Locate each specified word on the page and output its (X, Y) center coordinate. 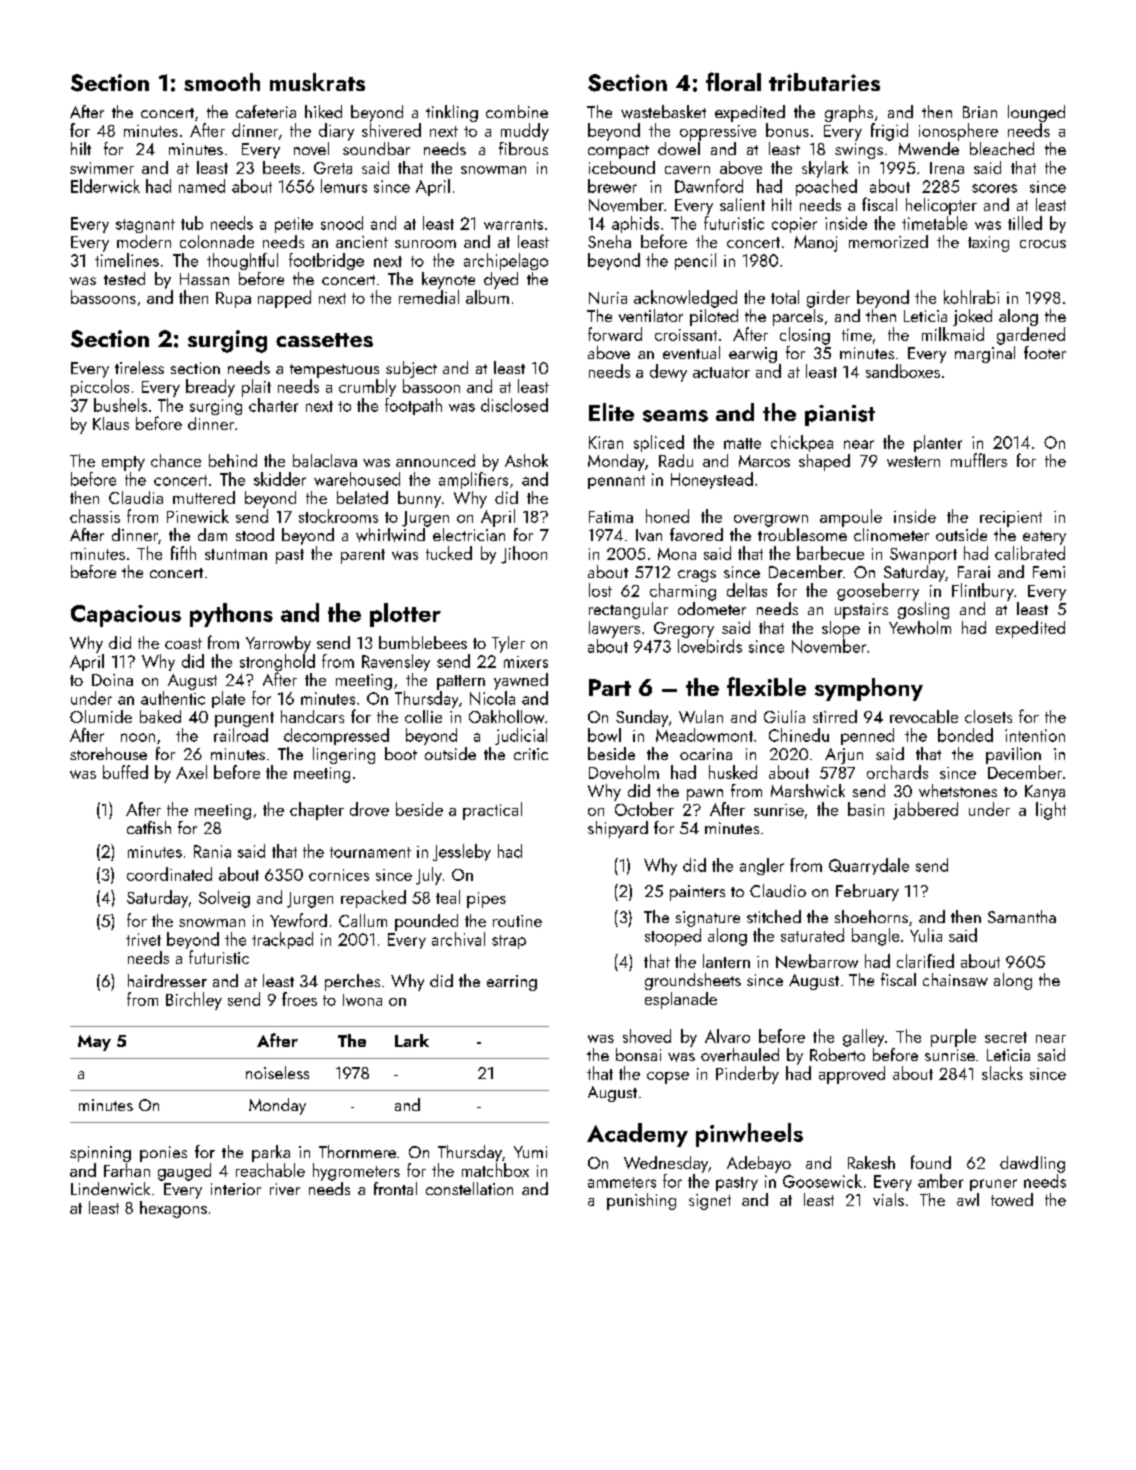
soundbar (376, 148)
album (487, 297)
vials (888, 1199)
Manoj (815, 243)
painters (697, 893)
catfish (149, 827)
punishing (641, 1201)
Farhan (127, 1170)
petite (294, 225)
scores (994, 188)
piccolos (100, 388)
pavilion (1013, 755)
